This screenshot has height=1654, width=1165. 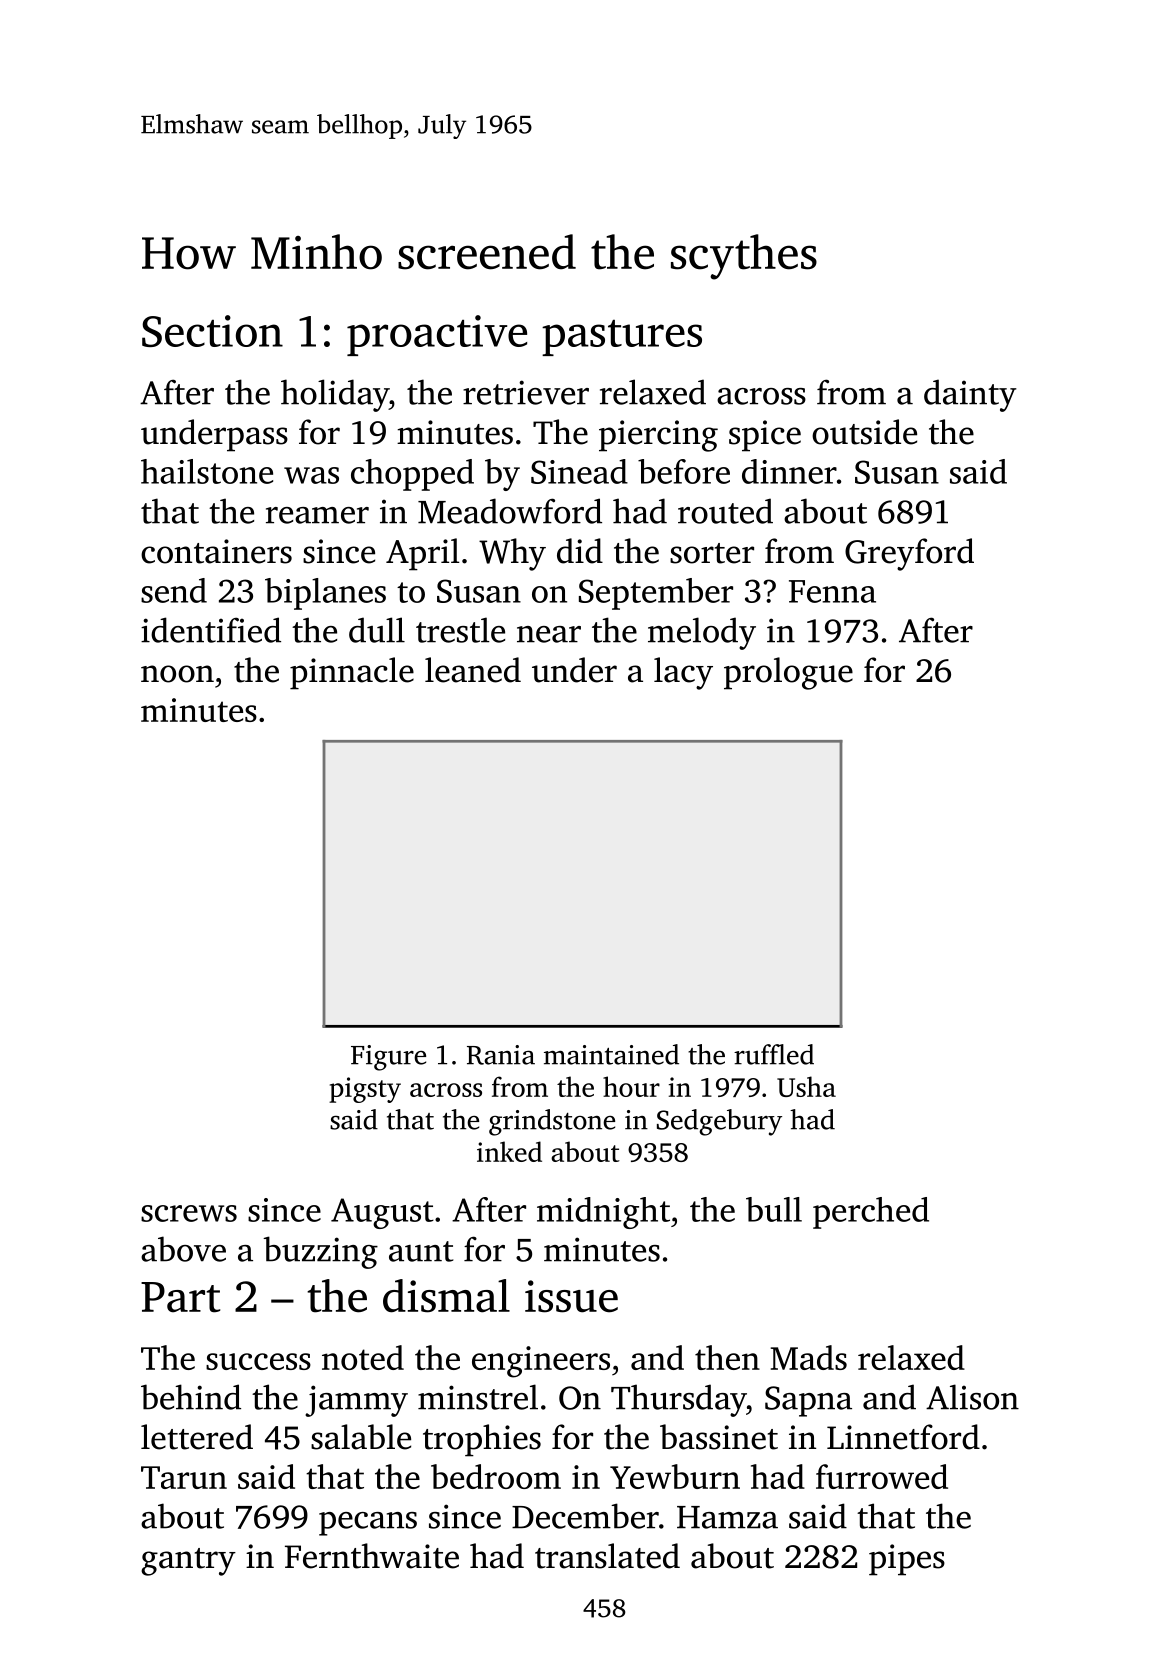 I want to click on ruffled, so click(x=774, y=1054).
